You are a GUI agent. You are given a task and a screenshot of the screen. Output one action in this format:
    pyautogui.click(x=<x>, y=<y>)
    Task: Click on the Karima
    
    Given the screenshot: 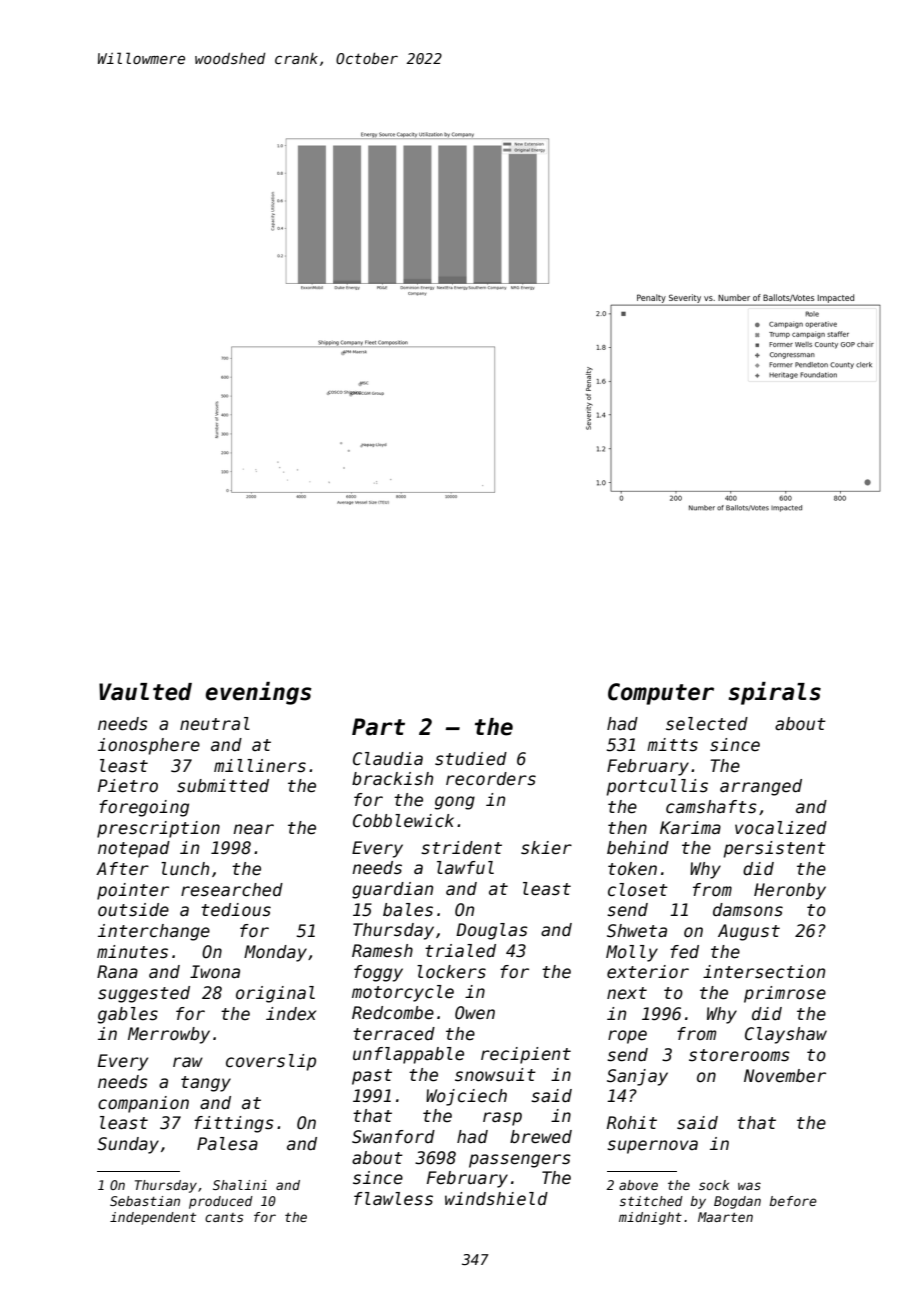 What is the action you would take?
    pyautogui.click(x=690, y=828)
